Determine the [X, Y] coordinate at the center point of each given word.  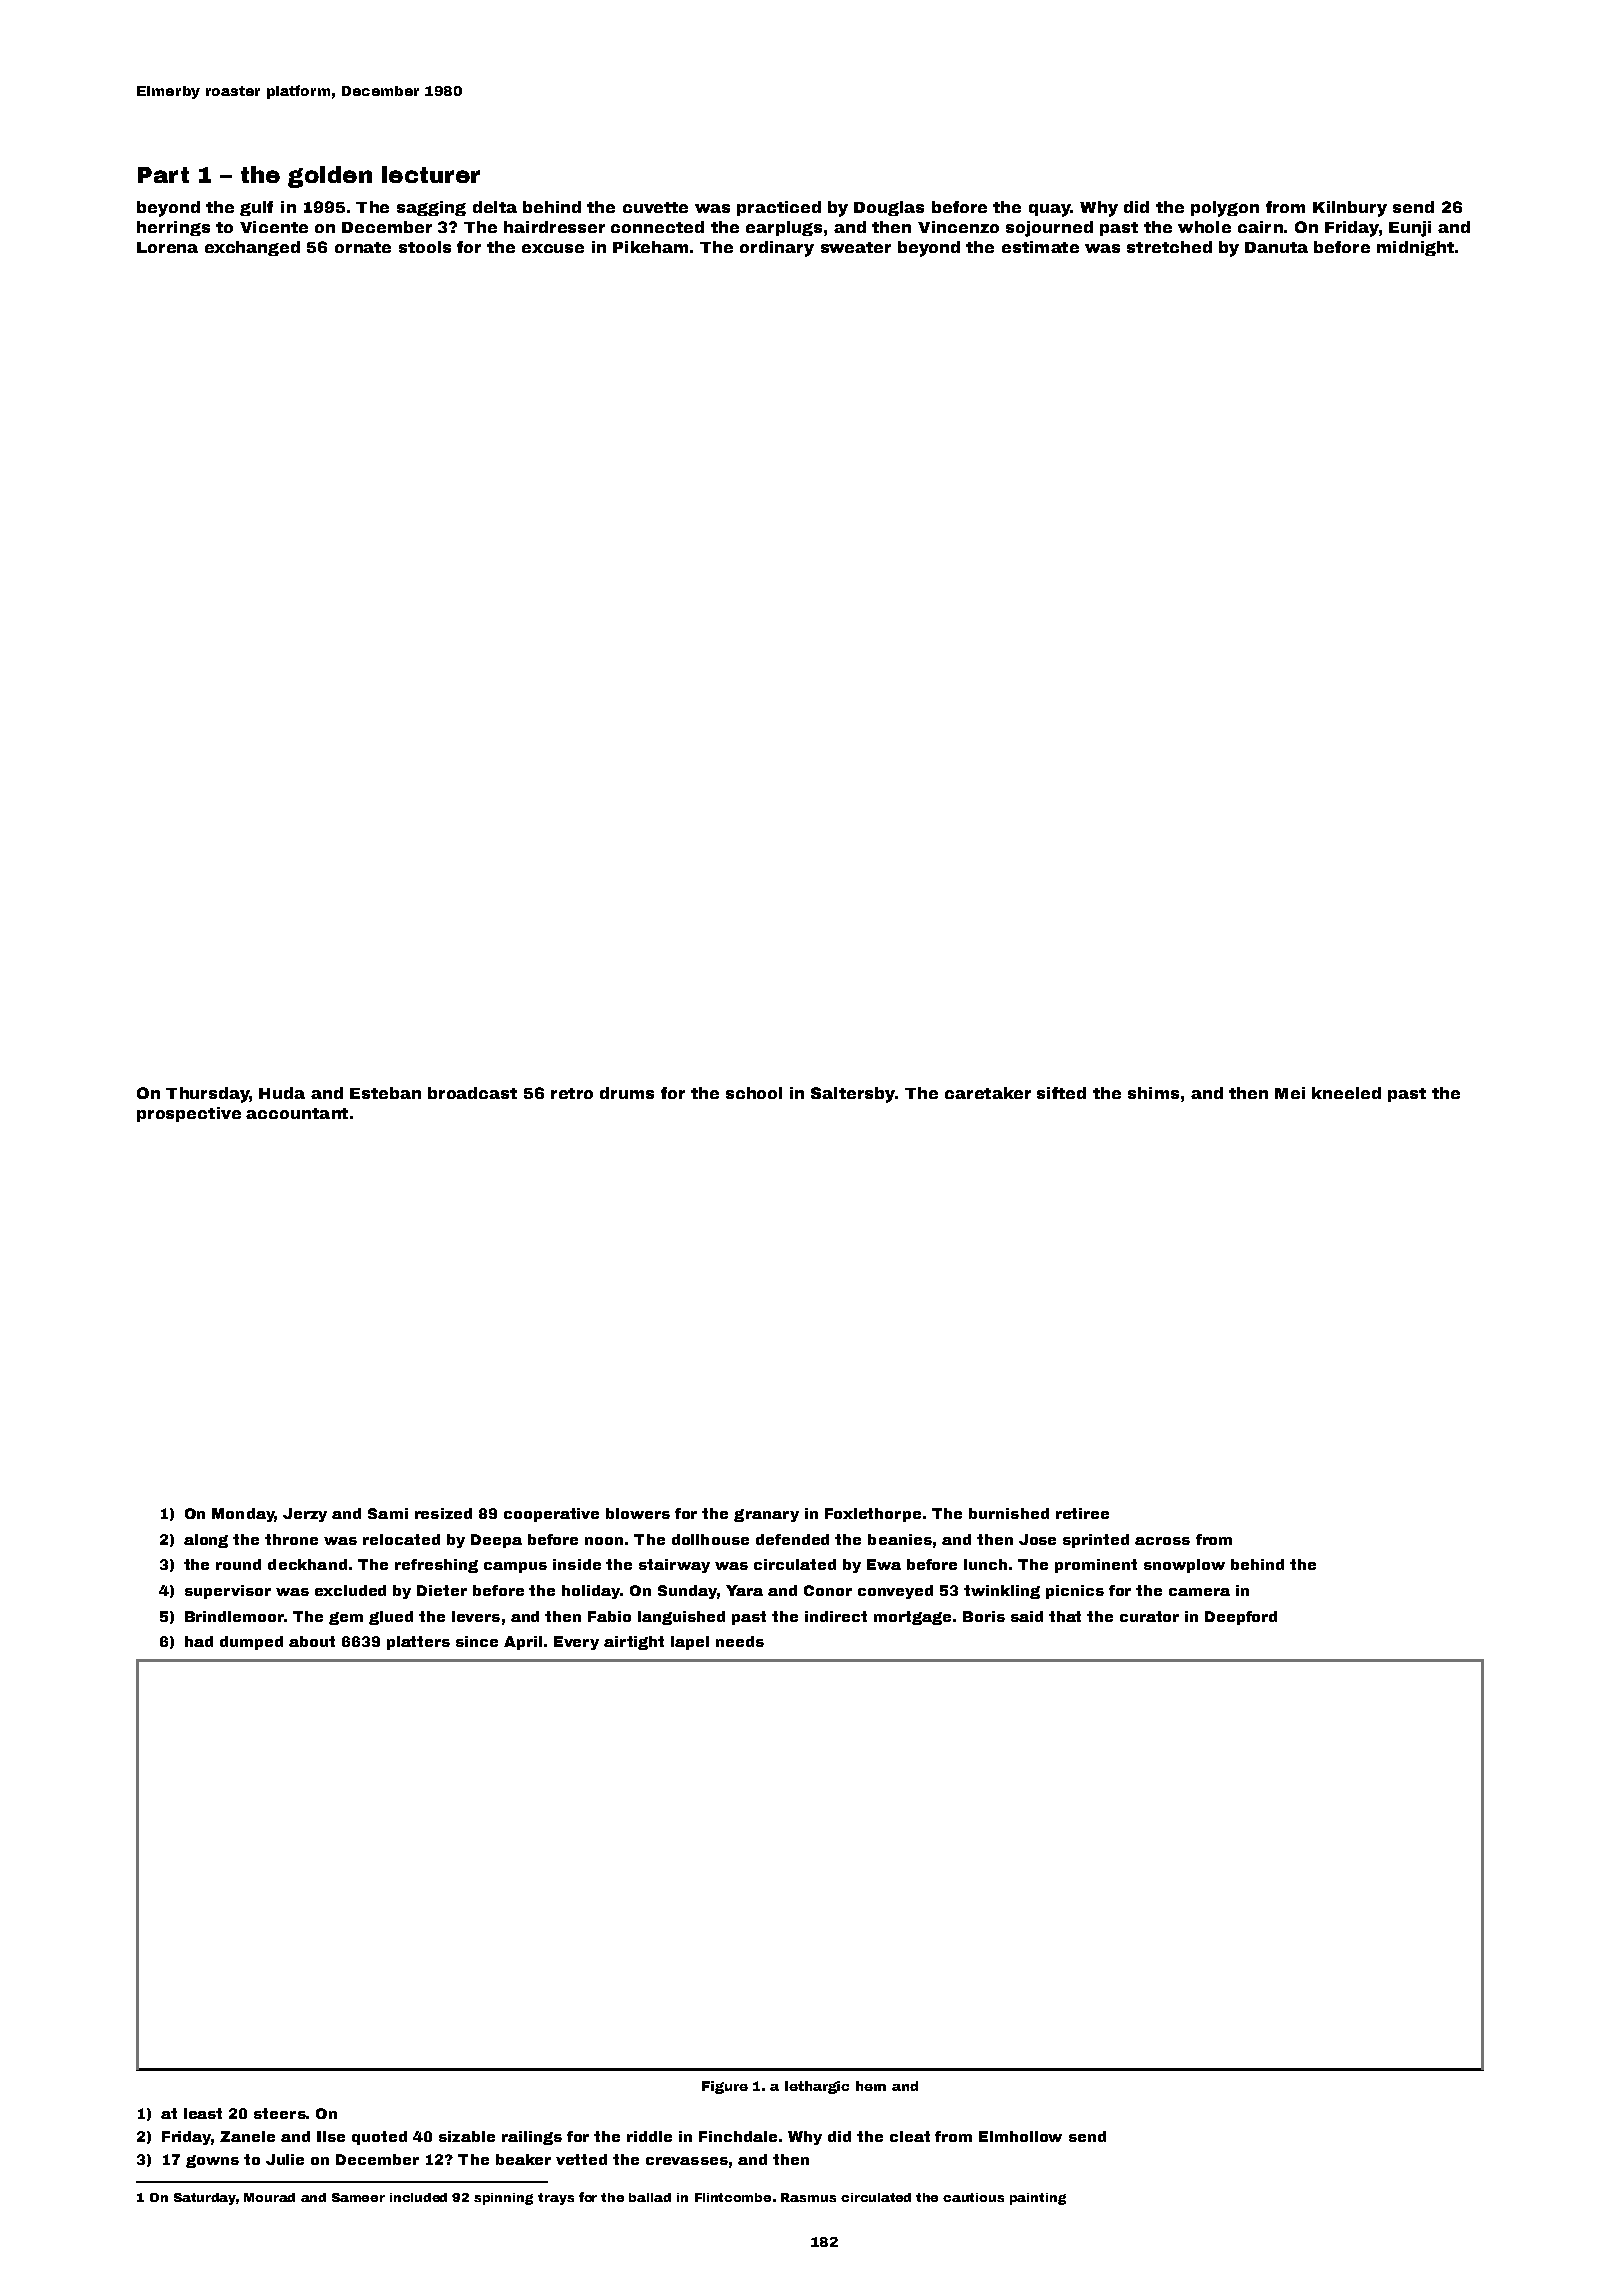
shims [1153, 1093]
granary [766, 1515]
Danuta [1276, 247]
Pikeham [650, 247]
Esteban [385, 1093]
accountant [297, 1113]
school [754, 1093]
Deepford [1241, 1618]
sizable [467, 2136]
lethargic [817, 2087]
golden [330, 177]
